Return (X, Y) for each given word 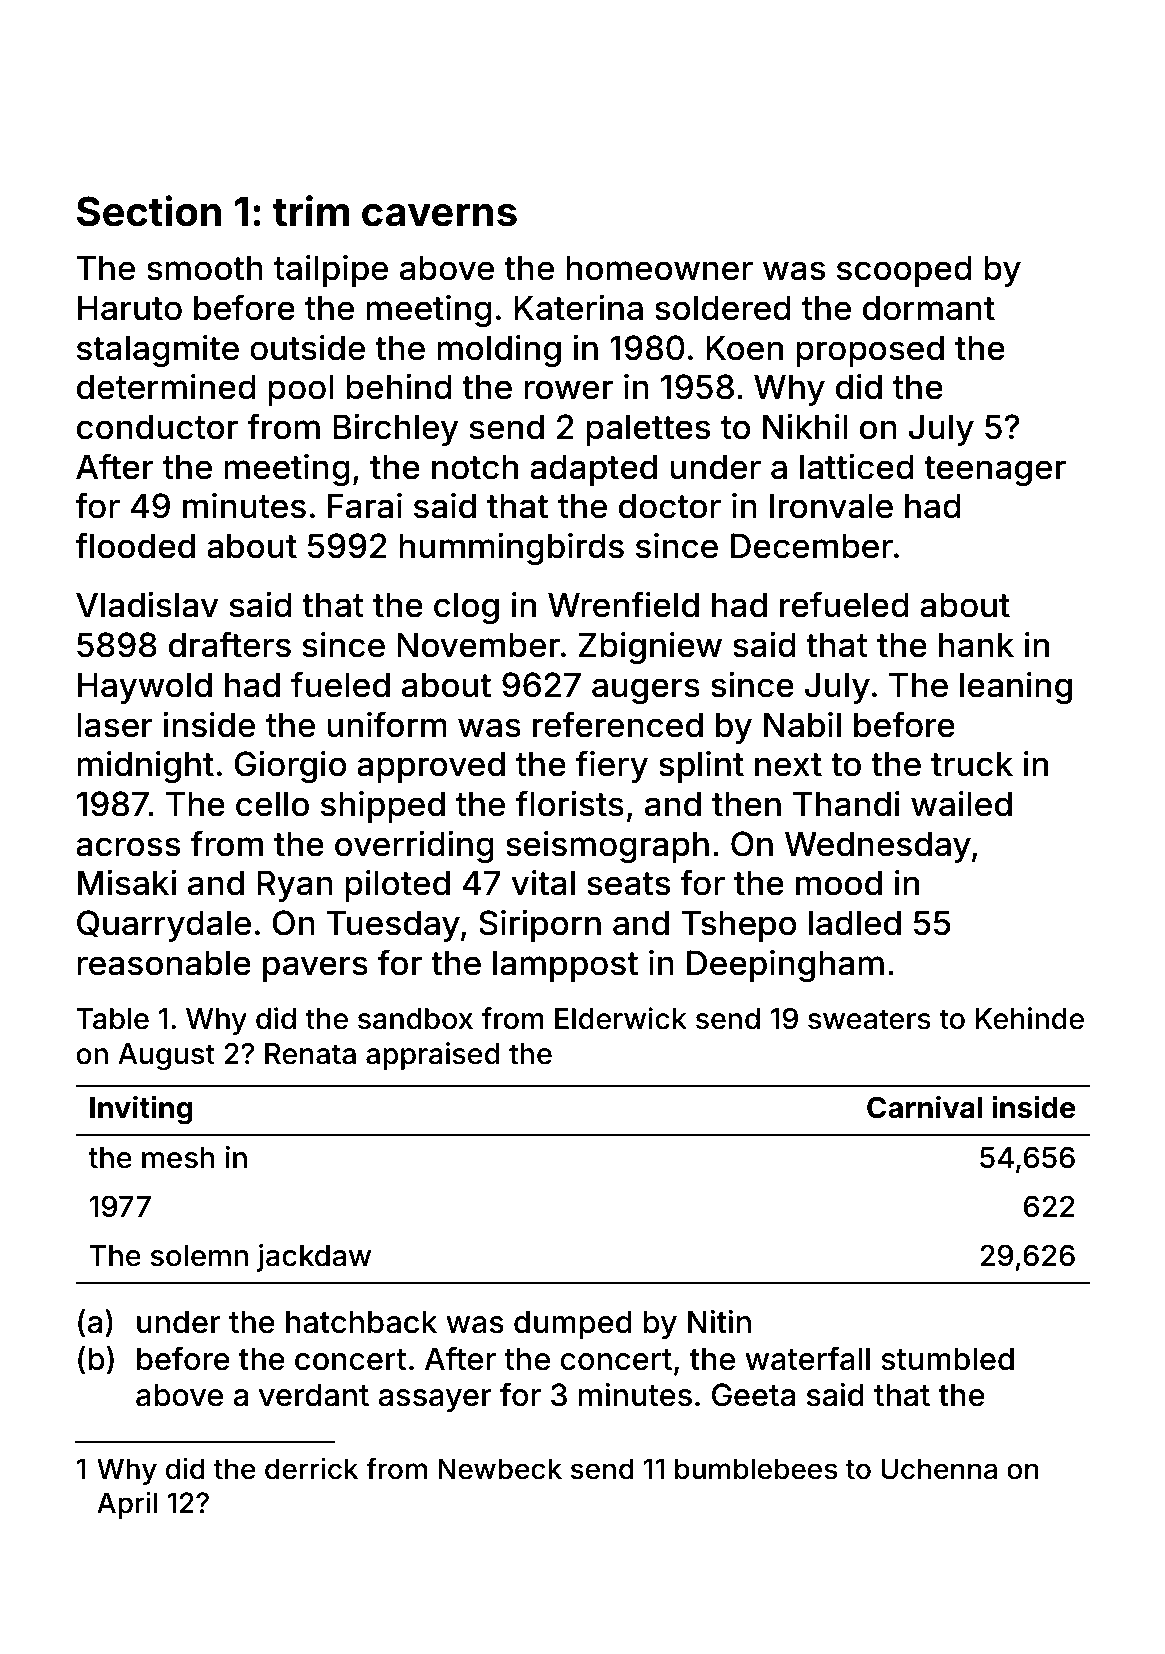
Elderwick (621, 1018)
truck (972, 764)
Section (149, 211)
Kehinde (1030, 1018)
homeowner (659, 268)
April (127, 1505)
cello (272, 804)
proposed (870, 351)
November (478, 645)
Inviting (141, 1110)
